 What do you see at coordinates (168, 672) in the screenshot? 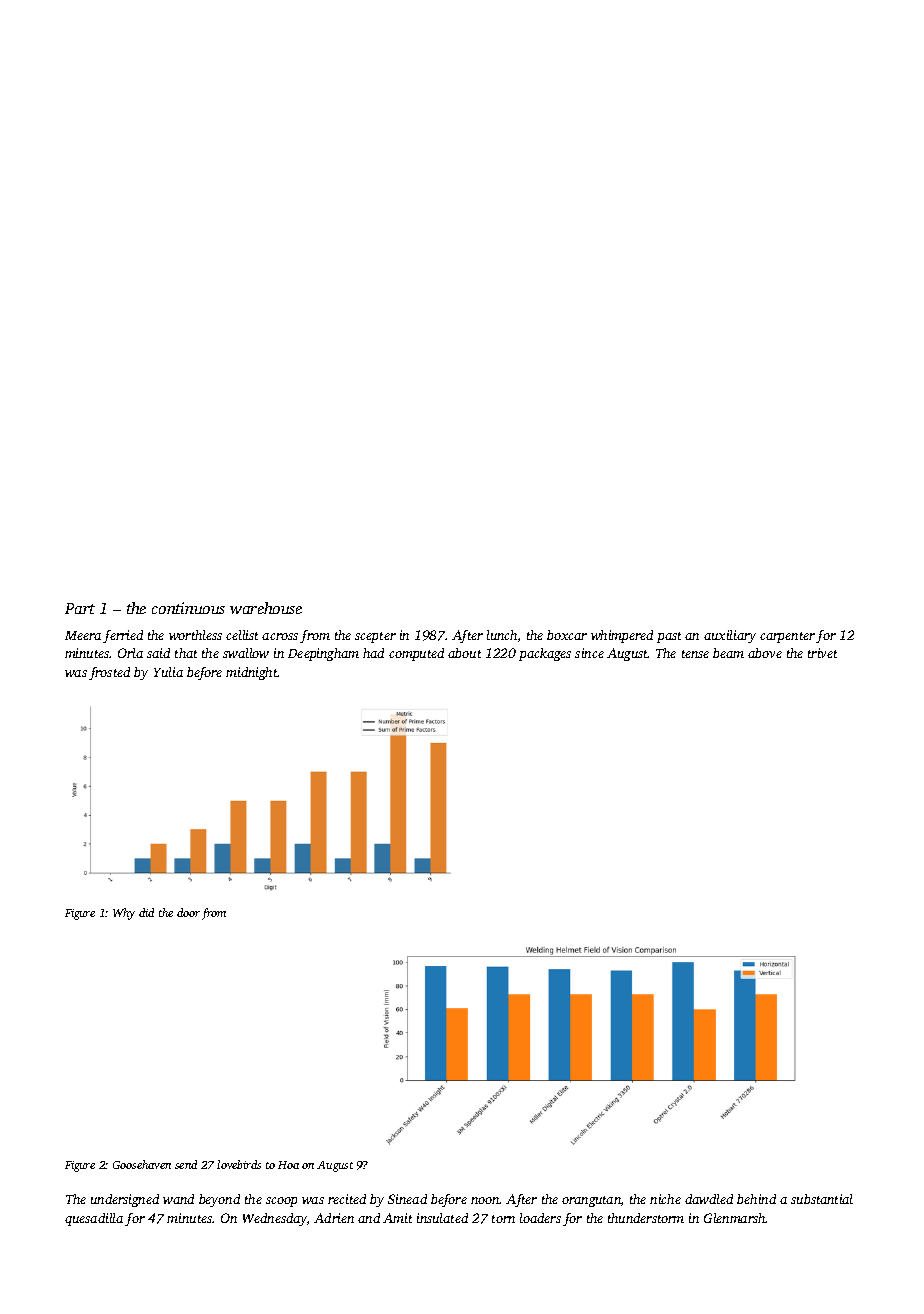
I see `Yulia` at bounding box center [168, 672].
